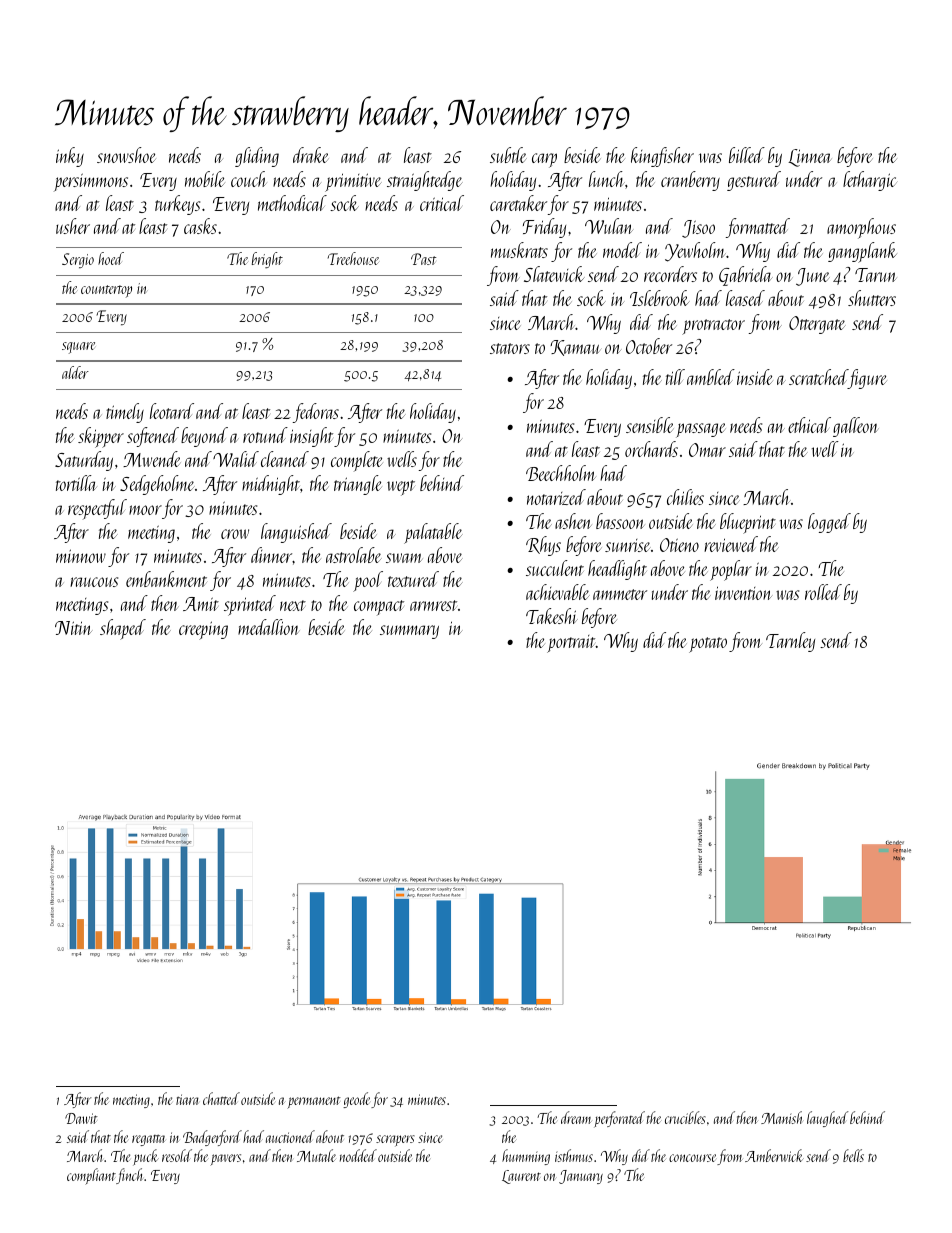 The width and height of the screenshot is (952, 1233). Describe the element at coordinates (650, 425) in the screenshot. I see `sensible` at that location.
